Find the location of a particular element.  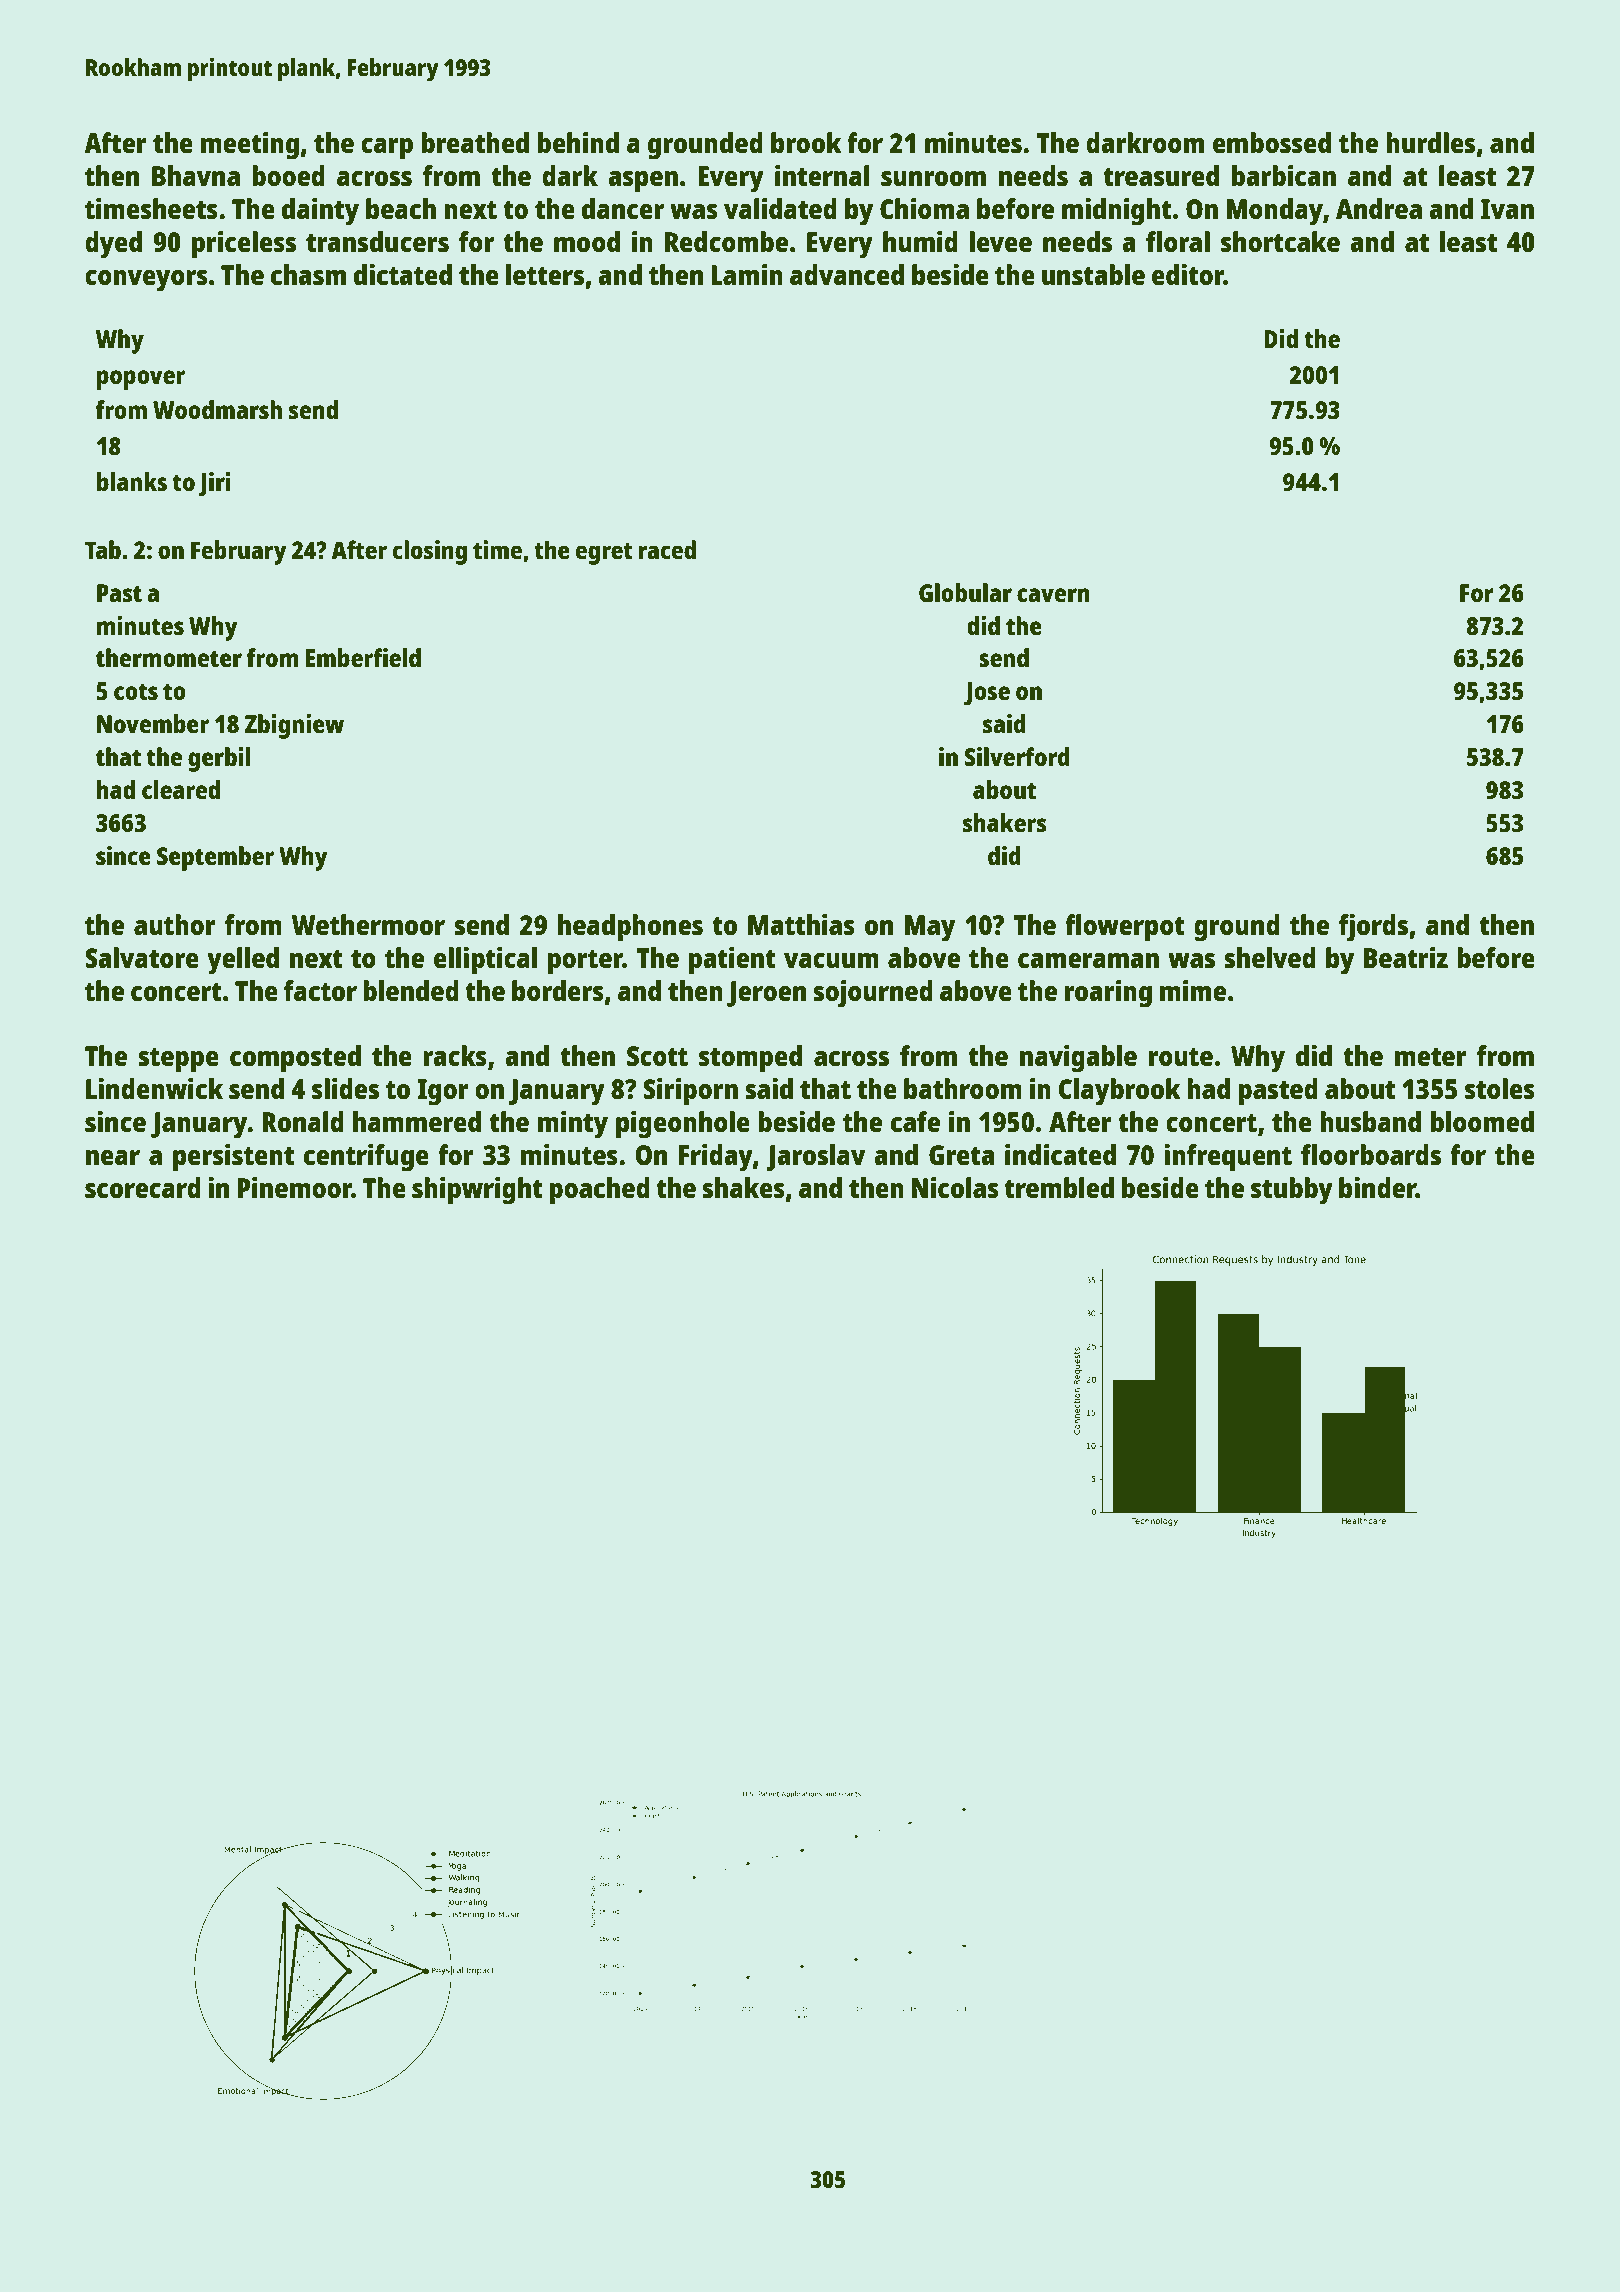

closing is located at coordinates (430, 552).
